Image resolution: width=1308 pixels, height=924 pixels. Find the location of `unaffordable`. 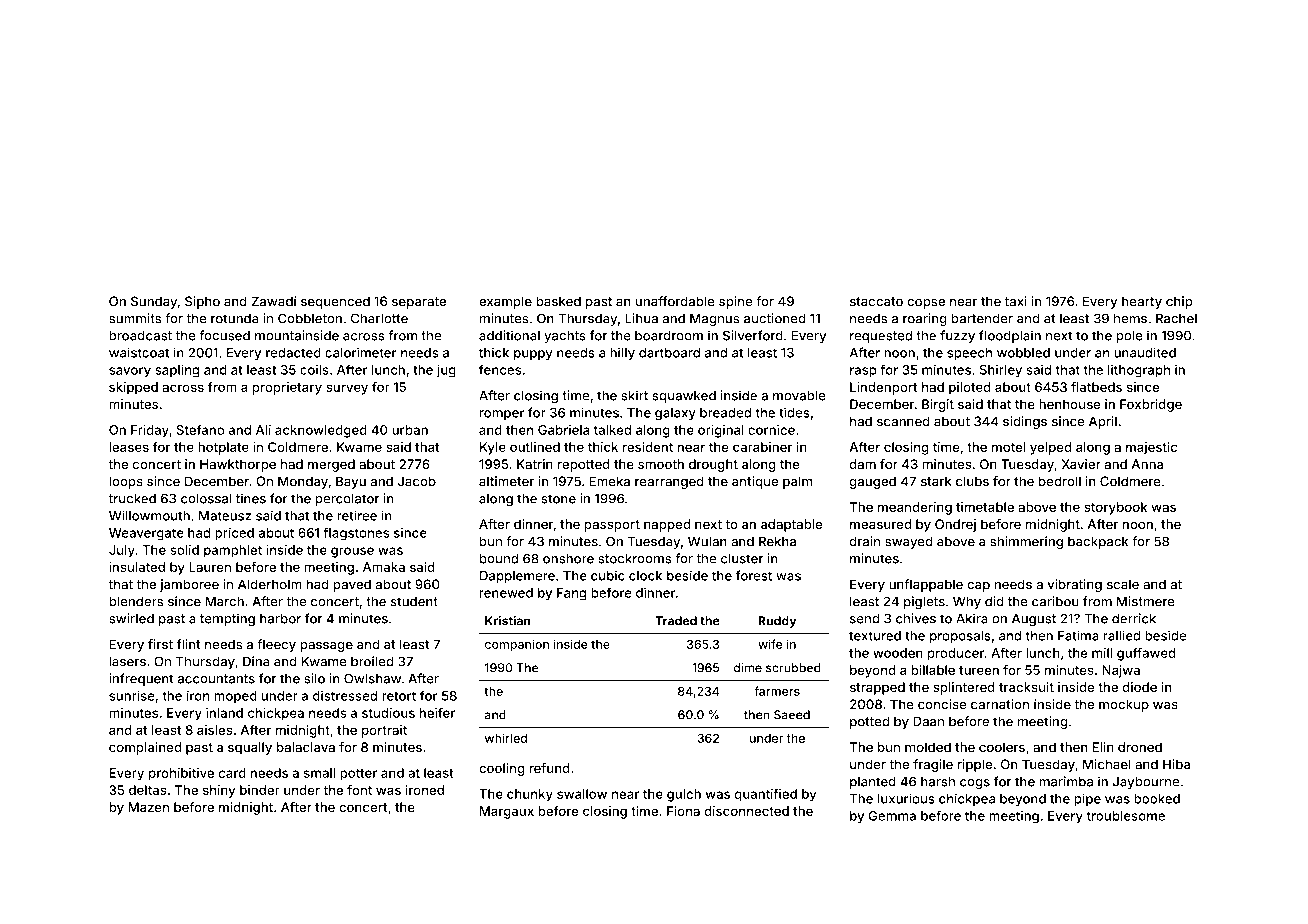

unaffordable is located at coordinates (675, 301).
